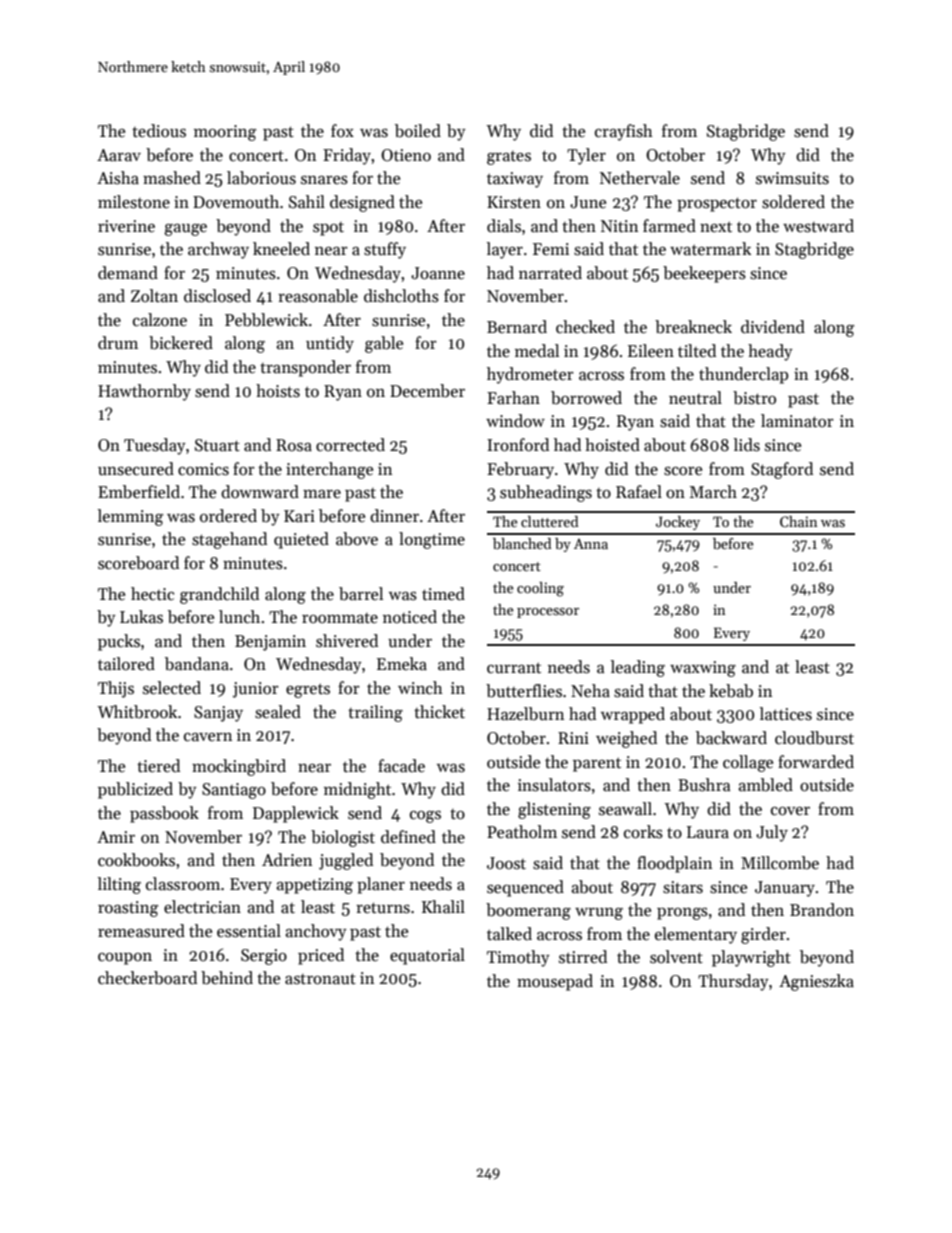  I want to click on Aisha, so click(118, 178).
